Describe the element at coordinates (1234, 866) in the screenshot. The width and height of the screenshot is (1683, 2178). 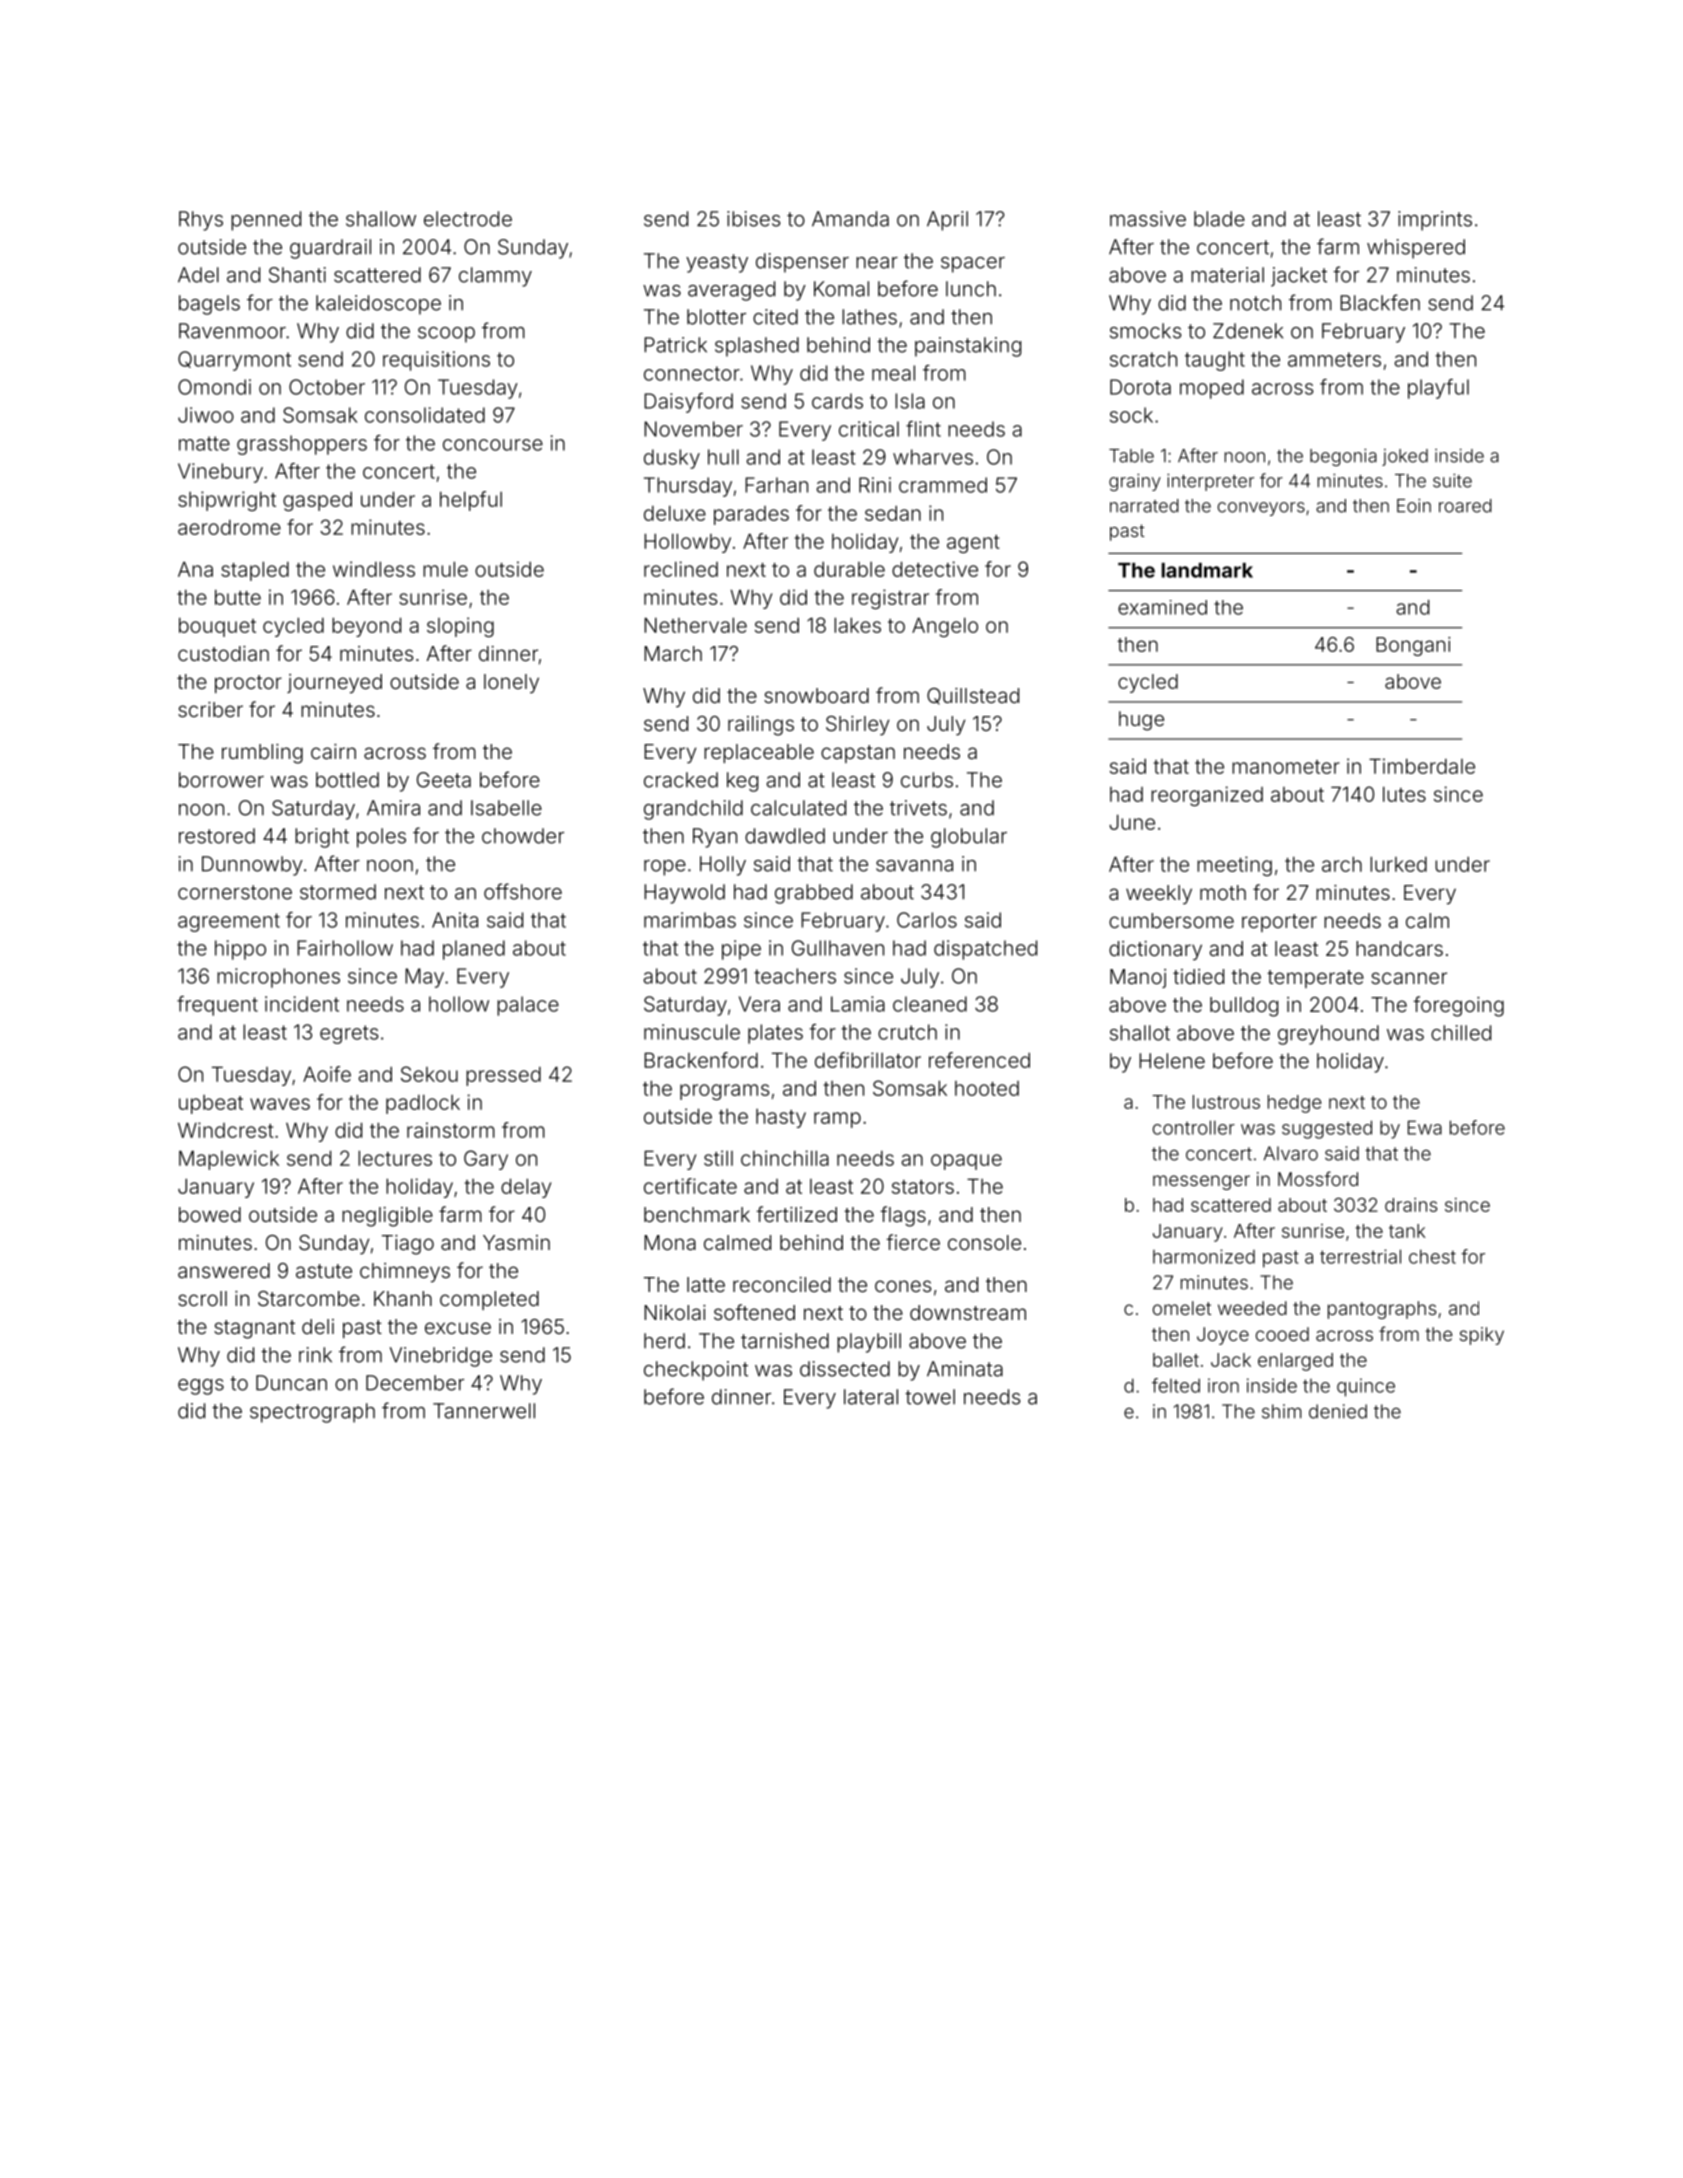
I see `meeting` at that location.
